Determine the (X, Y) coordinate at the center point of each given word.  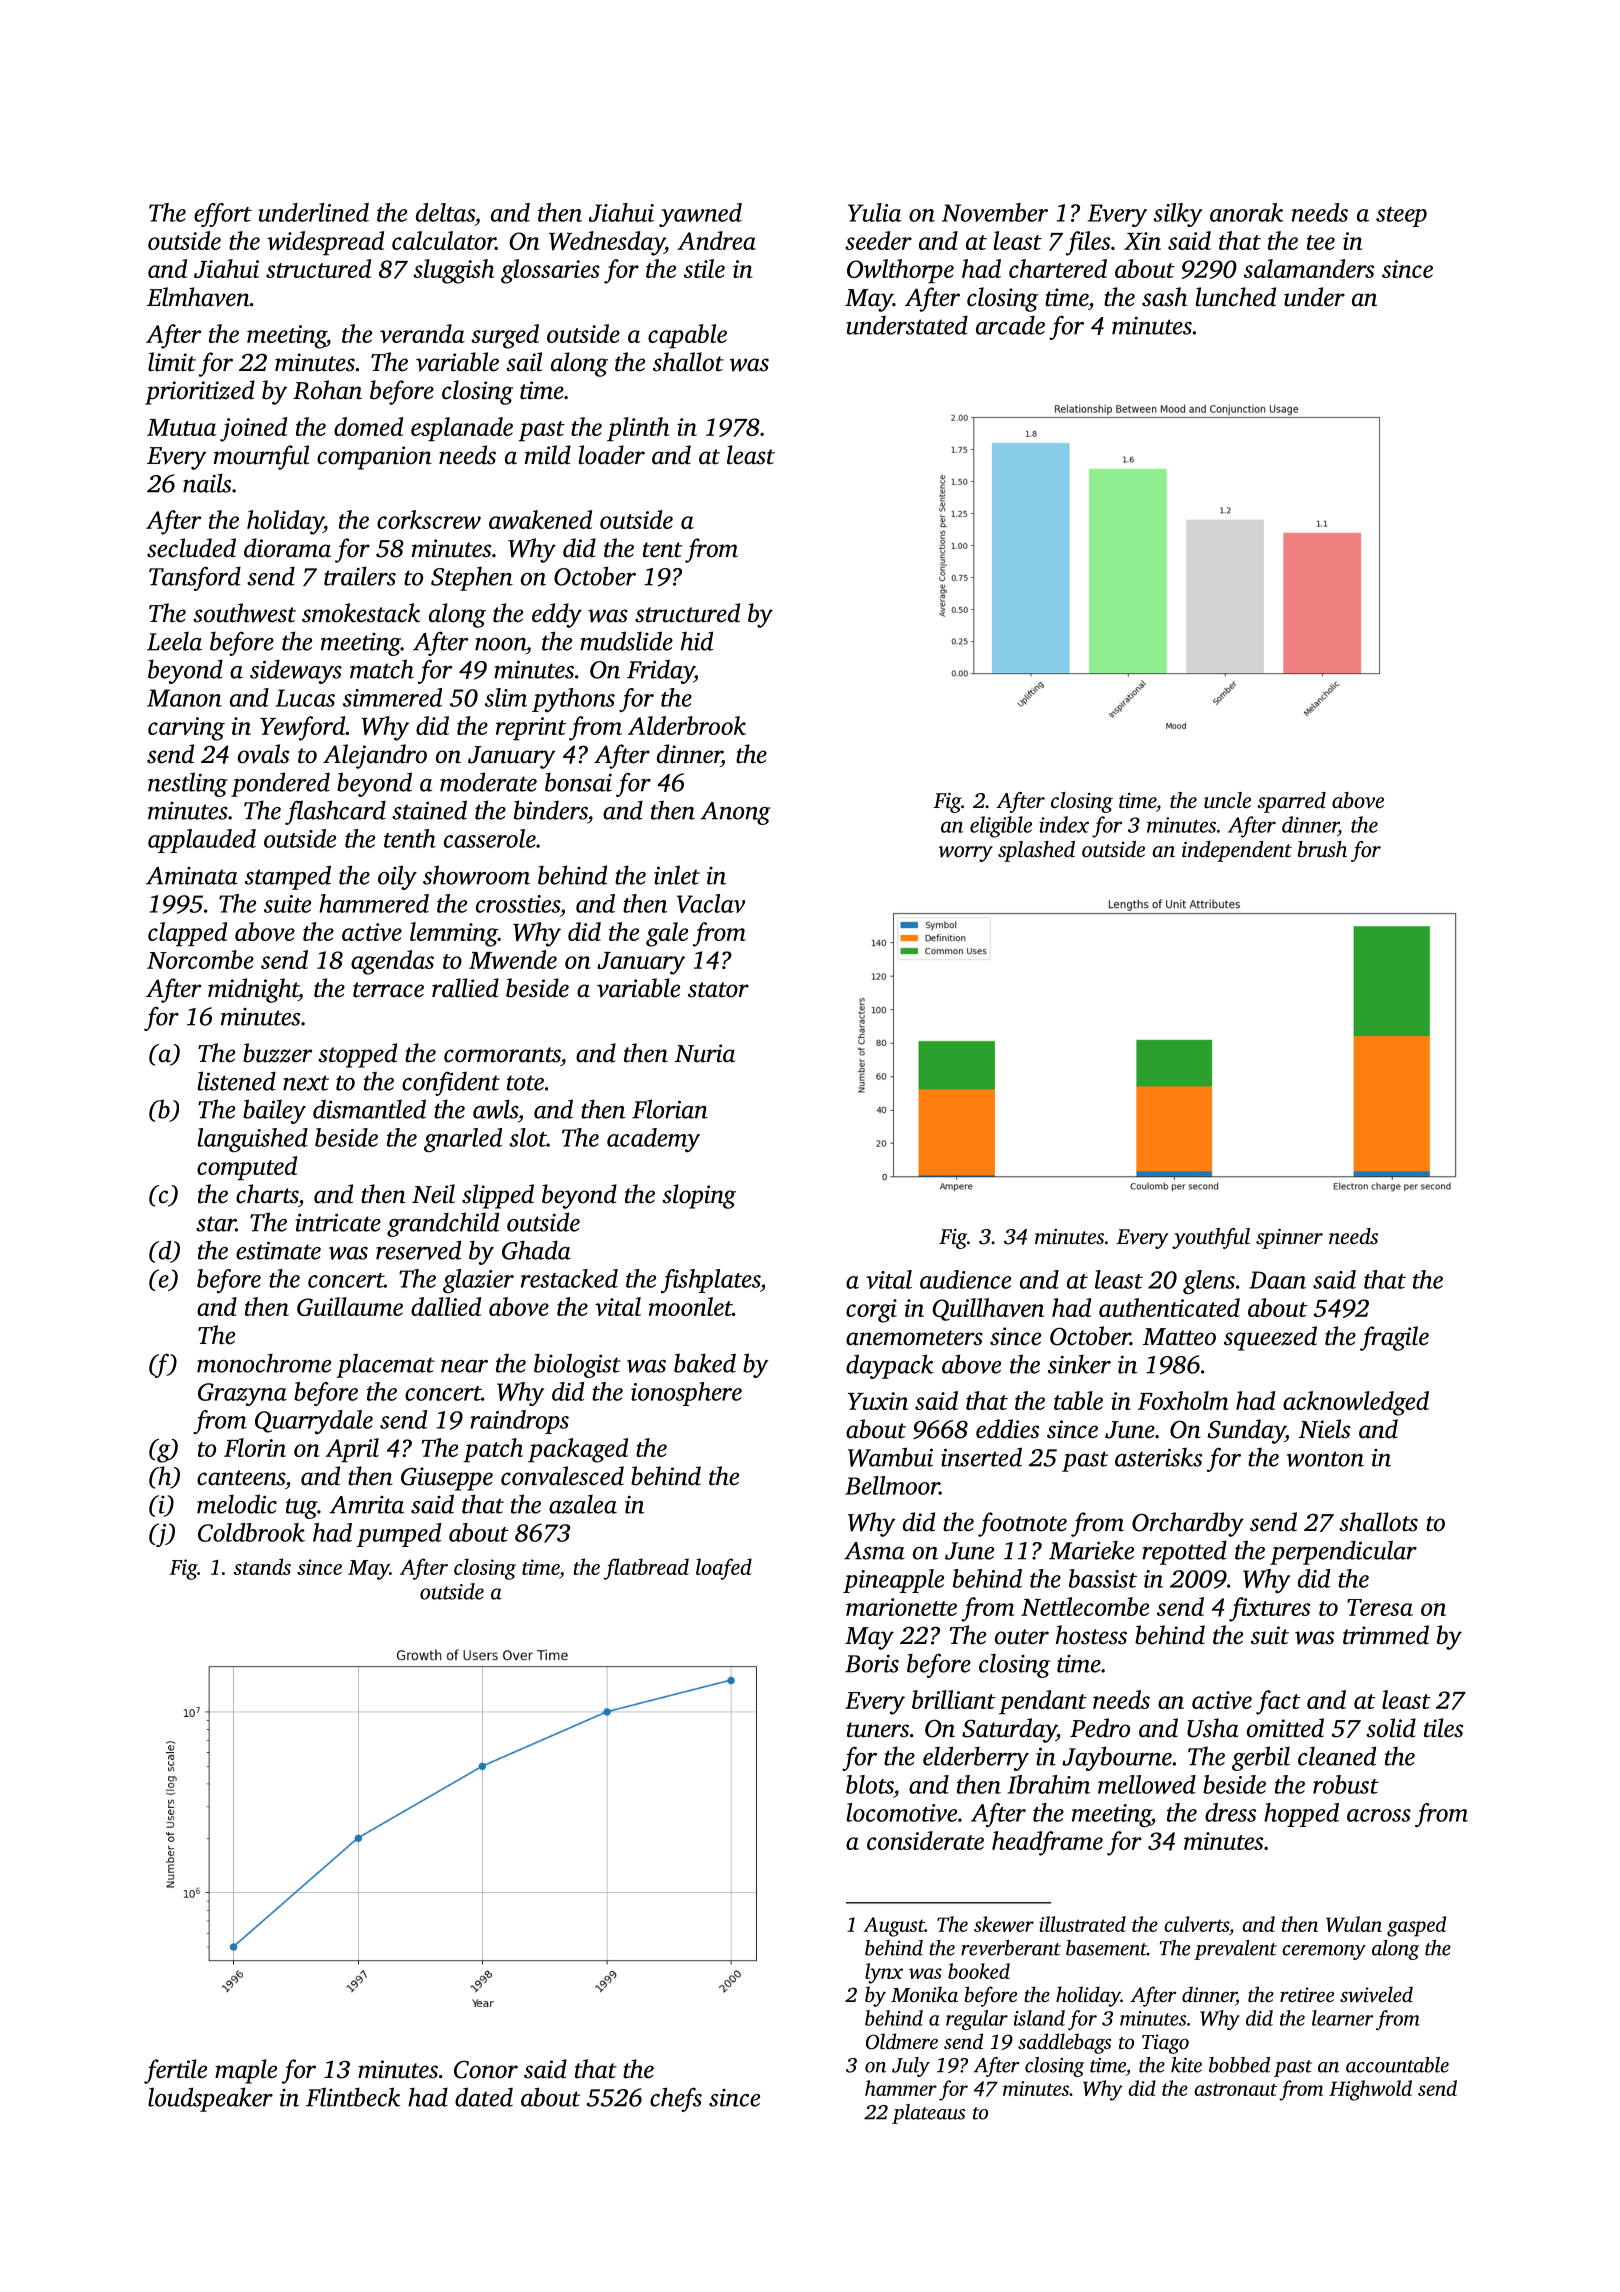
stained (429, 810)
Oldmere (902, 2041)
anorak (1246, 212)
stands (262, 1566)
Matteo (1179, 1337)
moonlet (690, 1306)
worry (965, 854)
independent (1237, 851)
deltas (445, 212)
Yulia (875, 212)
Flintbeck (353, 2097)
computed (247, 1168)
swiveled (1376, 1994)
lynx (884, 1973)
